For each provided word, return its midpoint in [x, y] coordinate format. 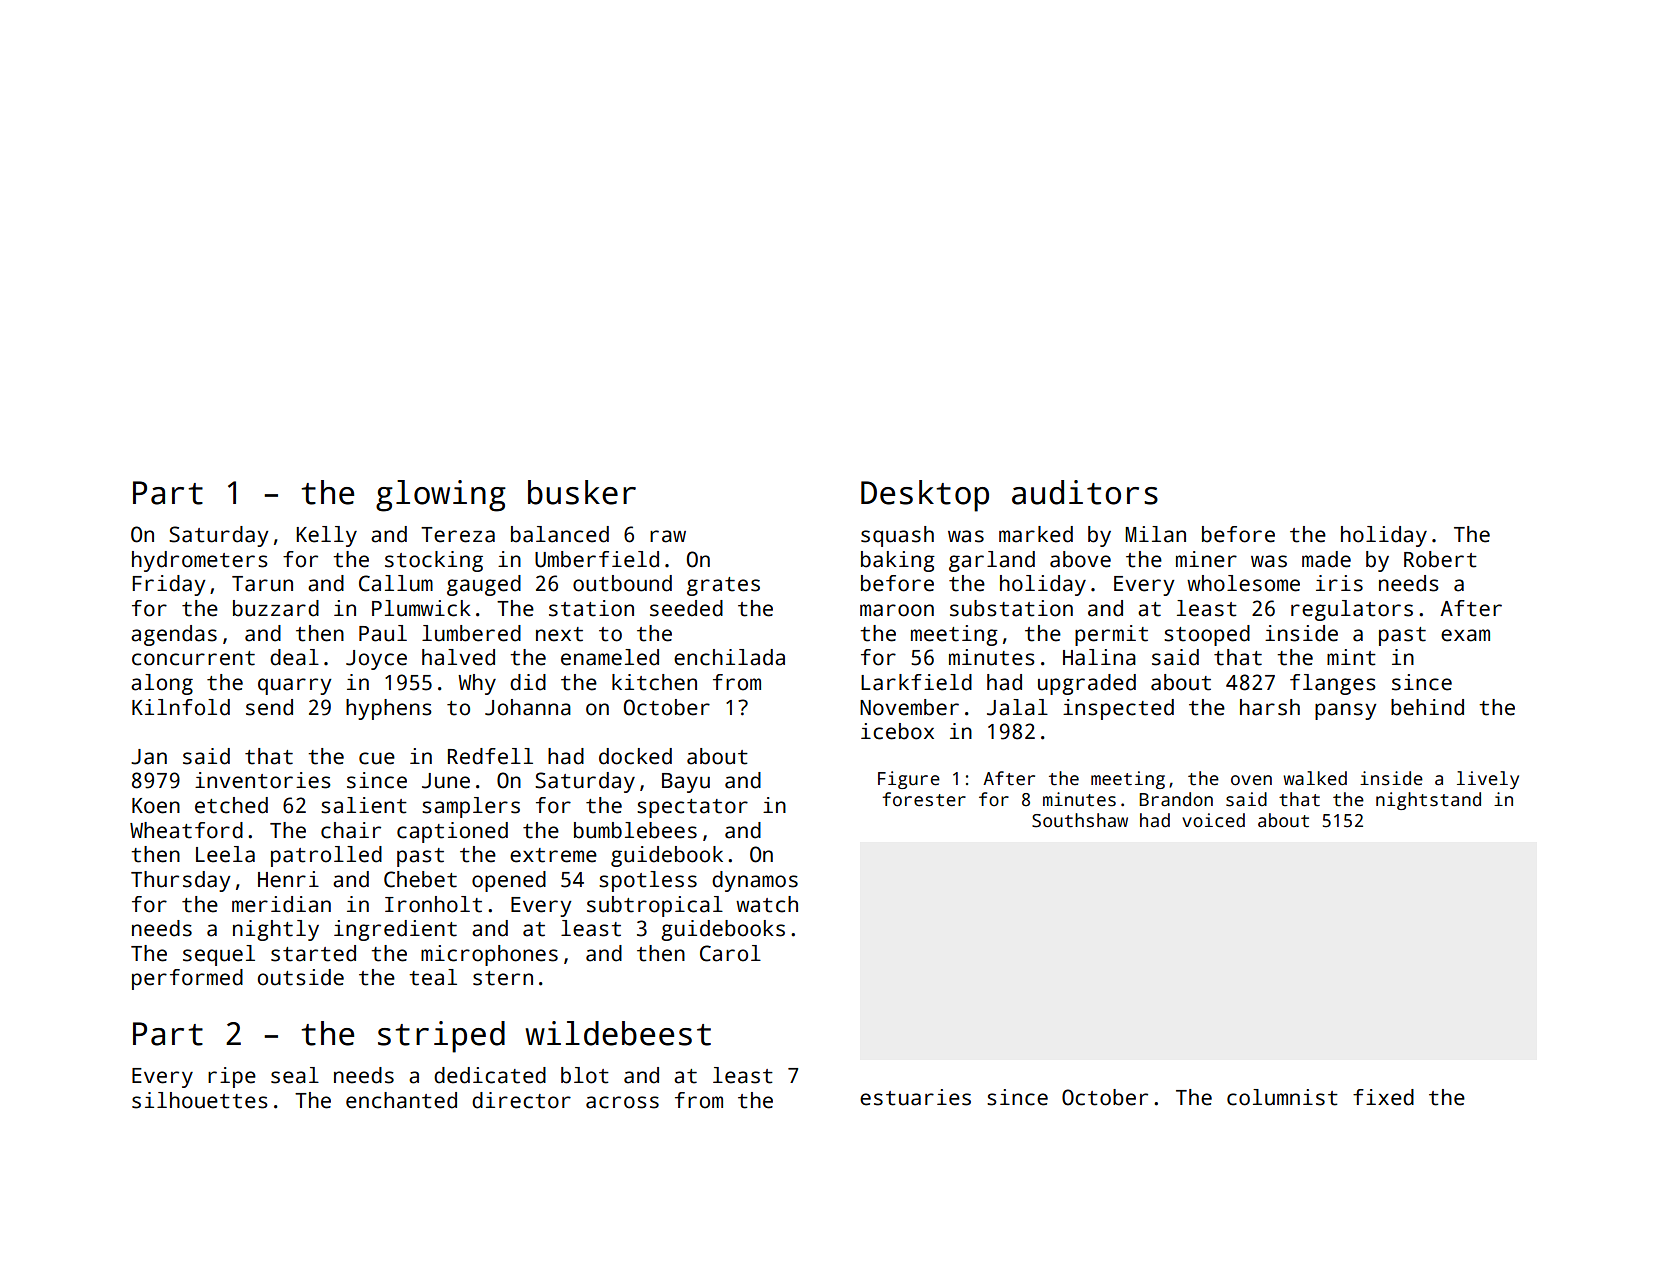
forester [924, 799]
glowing [441, 496]
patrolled [326, 856]
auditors [1085, 492]
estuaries [915, 1097]
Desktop [925, 496]
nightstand [1428, 801]
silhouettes [199, 1100]
